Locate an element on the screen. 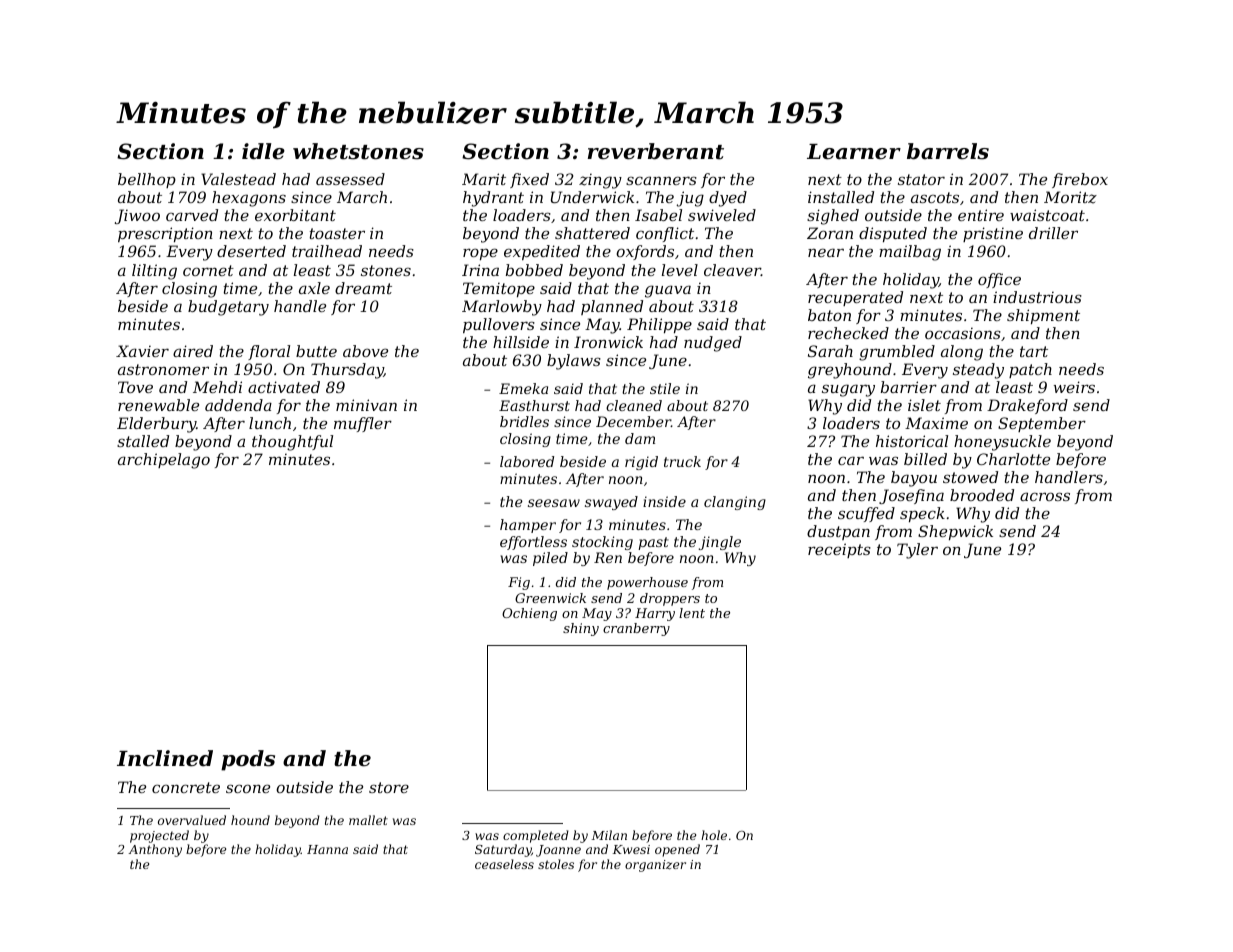 Image resolution: width=1233 pixels, height=952 pixels. Anthony is located at coordinates (155, 850).
